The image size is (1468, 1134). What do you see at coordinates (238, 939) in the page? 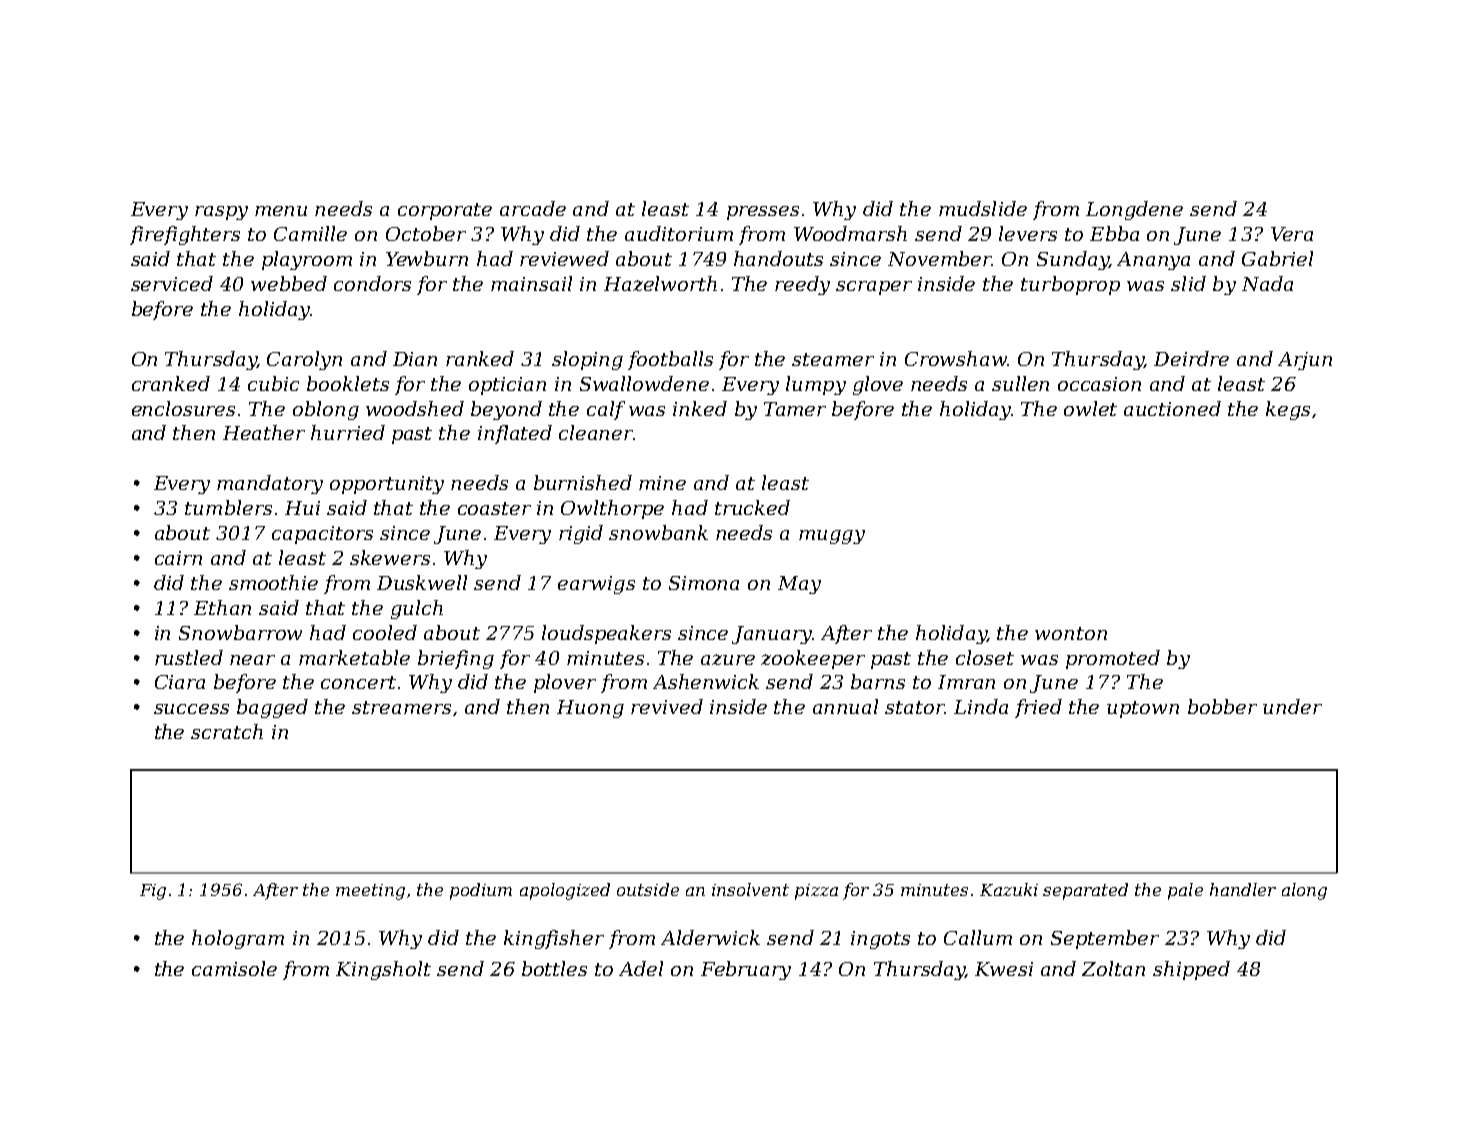
I see `hologram` at bounding box center [238, 939].
